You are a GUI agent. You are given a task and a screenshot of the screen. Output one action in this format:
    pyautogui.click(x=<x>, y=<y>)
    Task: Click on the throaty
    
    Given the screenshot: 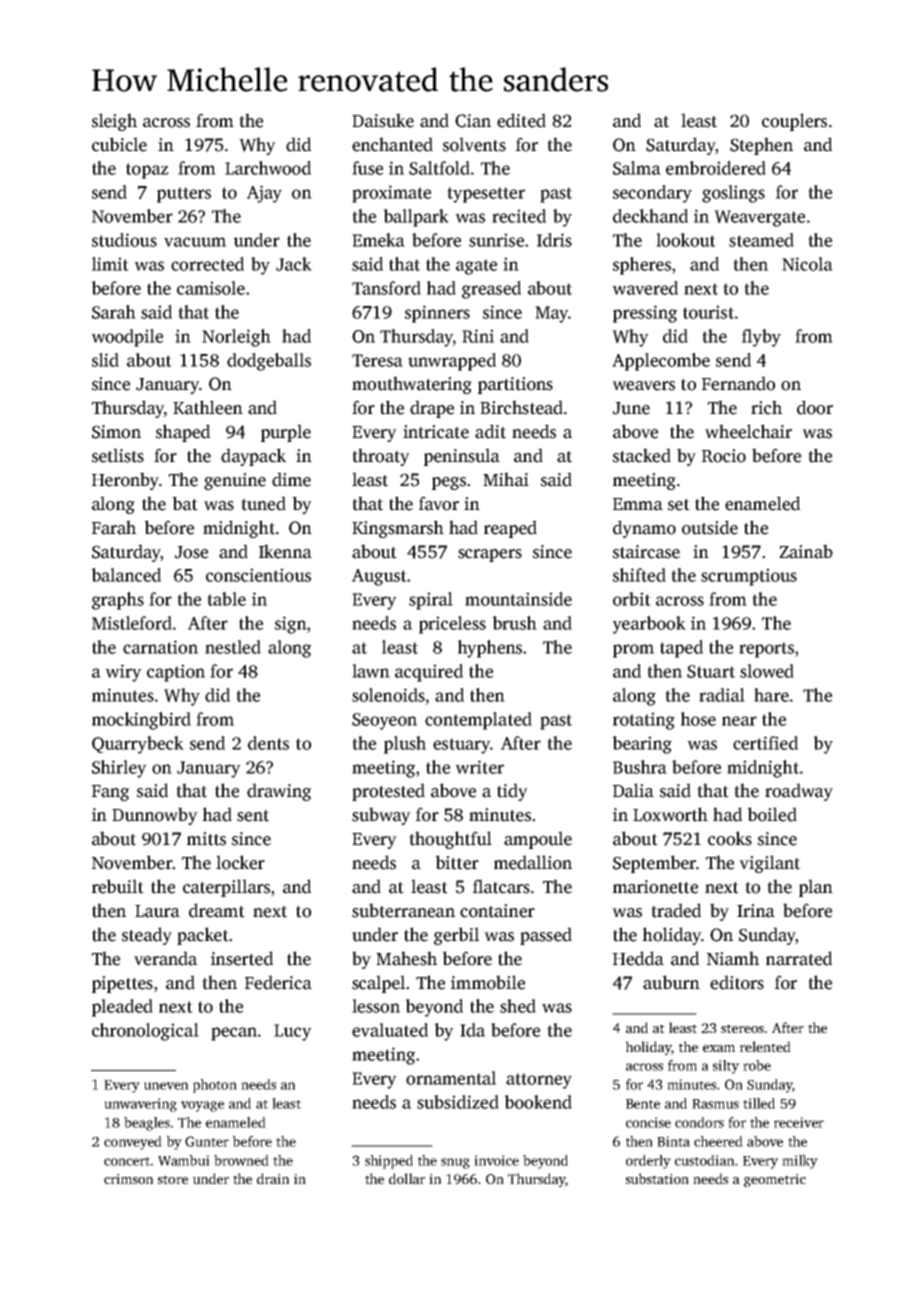 What is the action you would take?
    pyautogui.click(x=381, y=457)
